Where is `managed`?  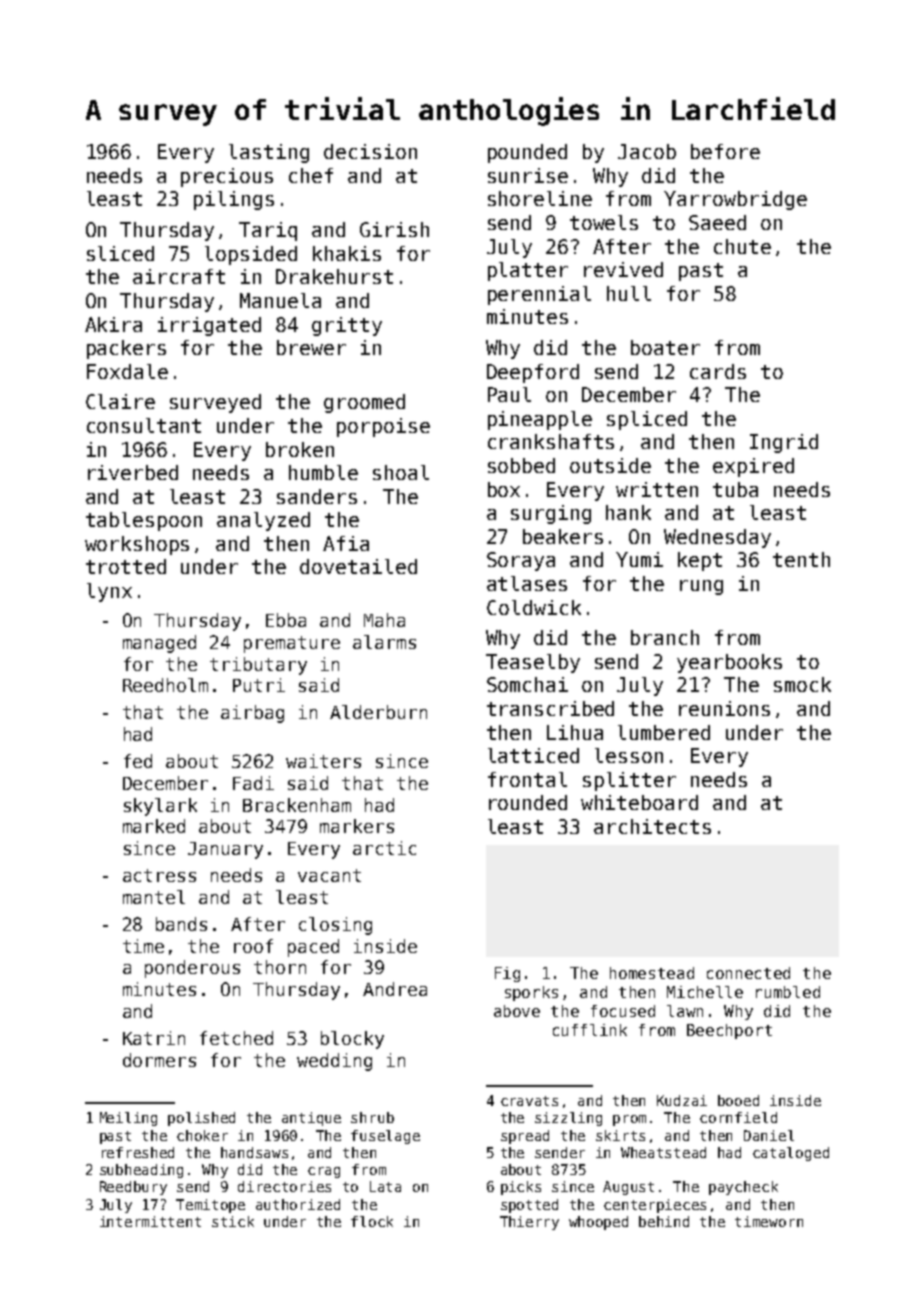
managed is located at coordinates (159, 644).
